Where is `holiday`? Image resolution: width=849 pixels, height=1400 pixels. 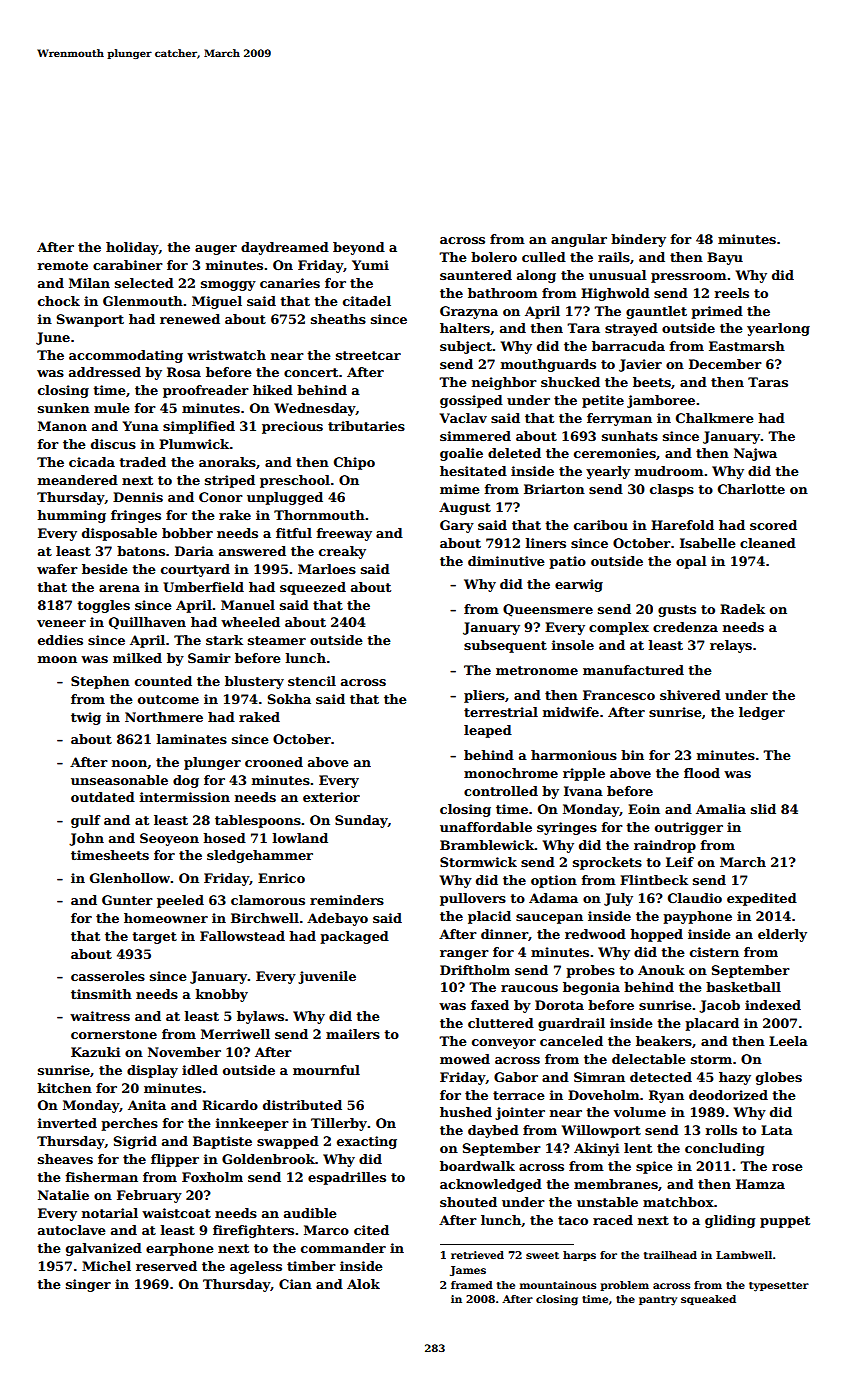
holiday is located at coordinates (132, 248).
